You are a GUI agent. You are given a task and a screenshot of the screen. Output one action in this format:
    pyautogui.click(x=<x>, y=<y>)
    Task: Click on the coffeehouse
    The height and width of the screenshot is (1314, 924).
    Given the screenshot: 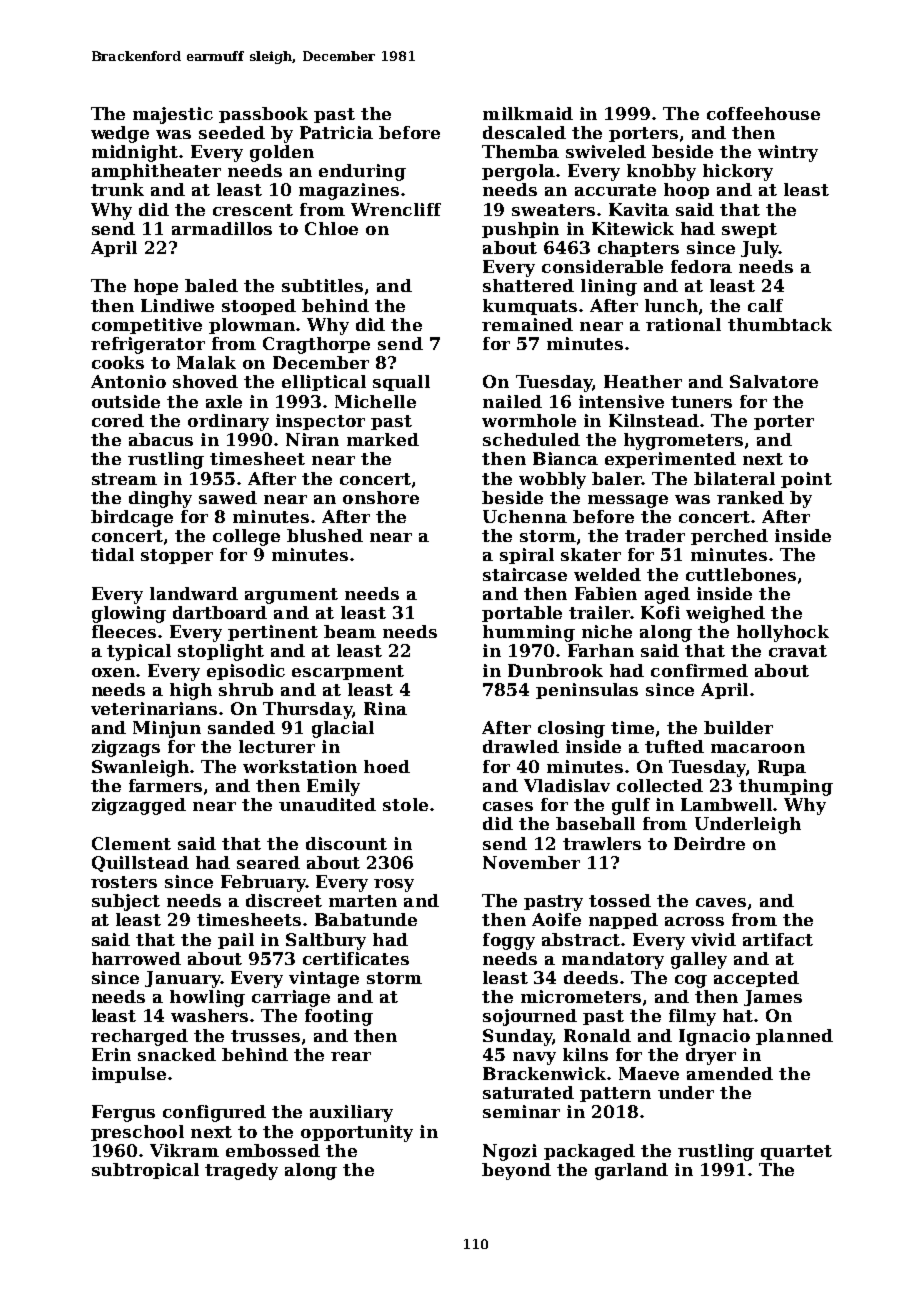 What is the action you would take?
    pyautogui.click(x=763, y=113)
